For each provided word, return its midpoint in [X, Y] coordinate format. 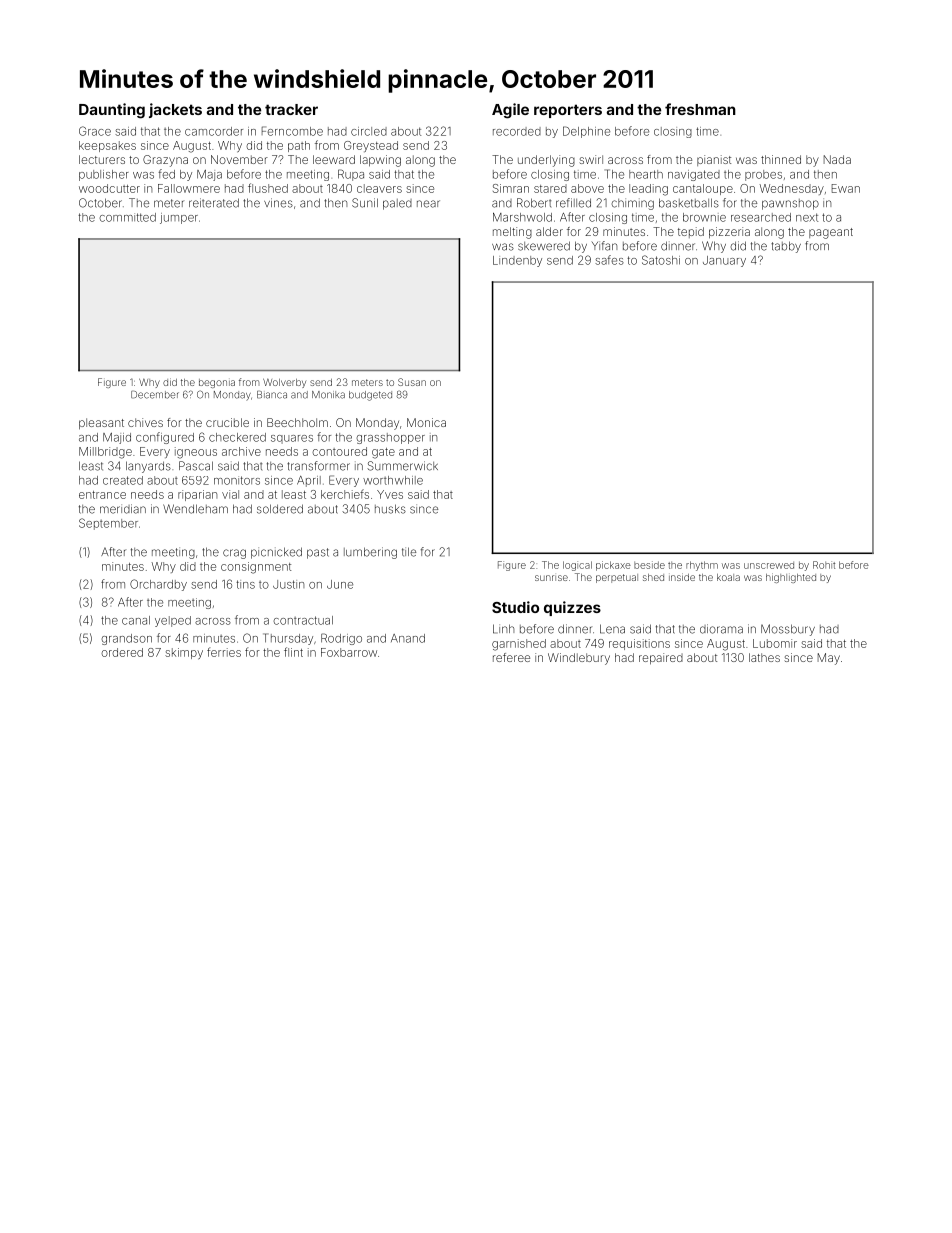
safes [609, 260]
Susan [412, 382]
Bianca [272, 395]
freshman [700, 109]
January [724, 261]
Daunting [112, 111]
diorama [721, 629]
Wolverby [284, 383]
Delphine [586, 132]
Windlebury [579, 659]
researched [761, 217]
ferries [224, 652]
